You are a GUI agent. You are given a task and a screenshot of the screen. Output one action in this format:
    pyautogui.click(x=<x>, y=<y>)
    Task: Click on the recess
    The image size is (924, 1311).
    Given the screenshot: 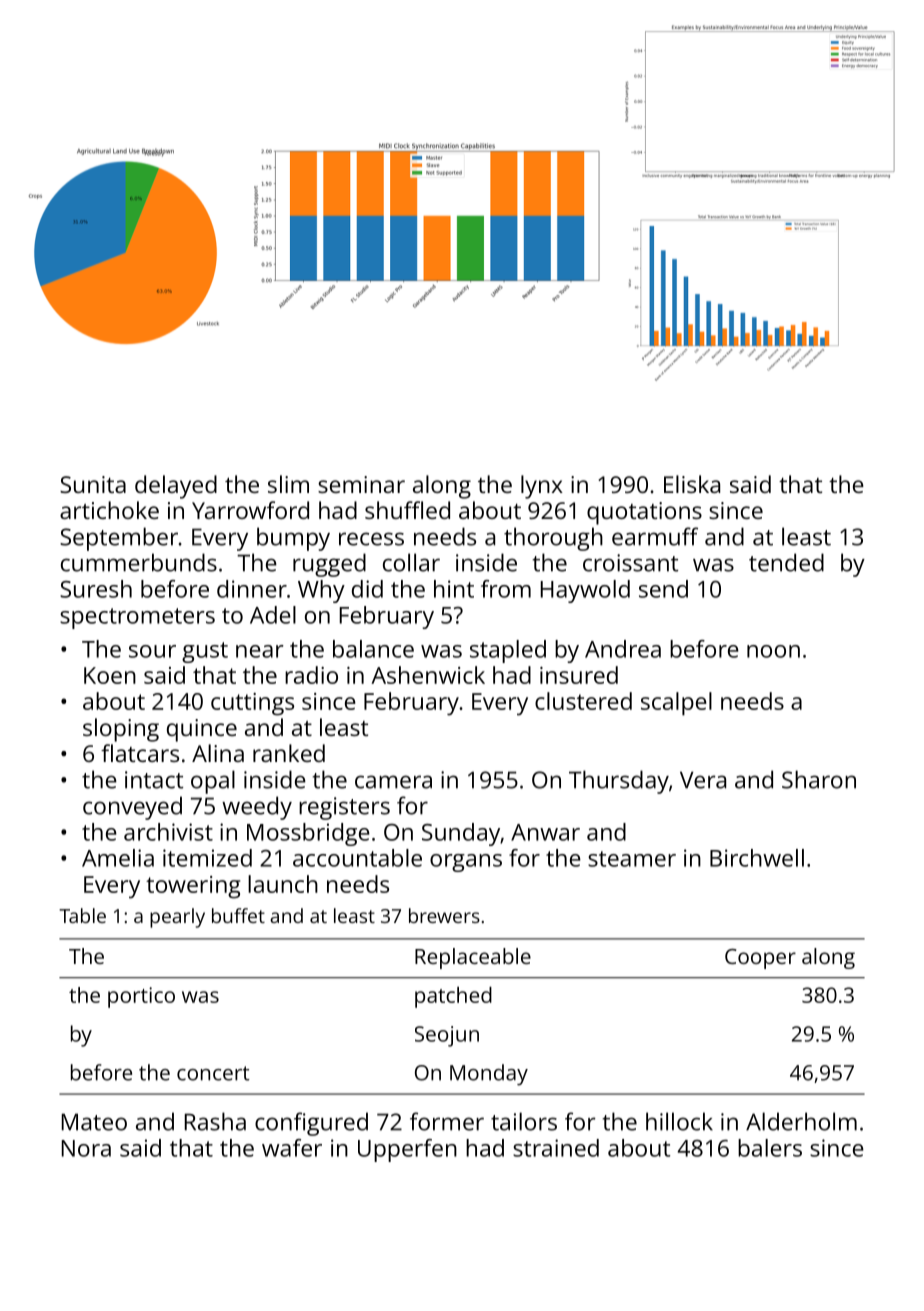 What is the action you would take?
    pyautogui.click(x=371, y=539)
